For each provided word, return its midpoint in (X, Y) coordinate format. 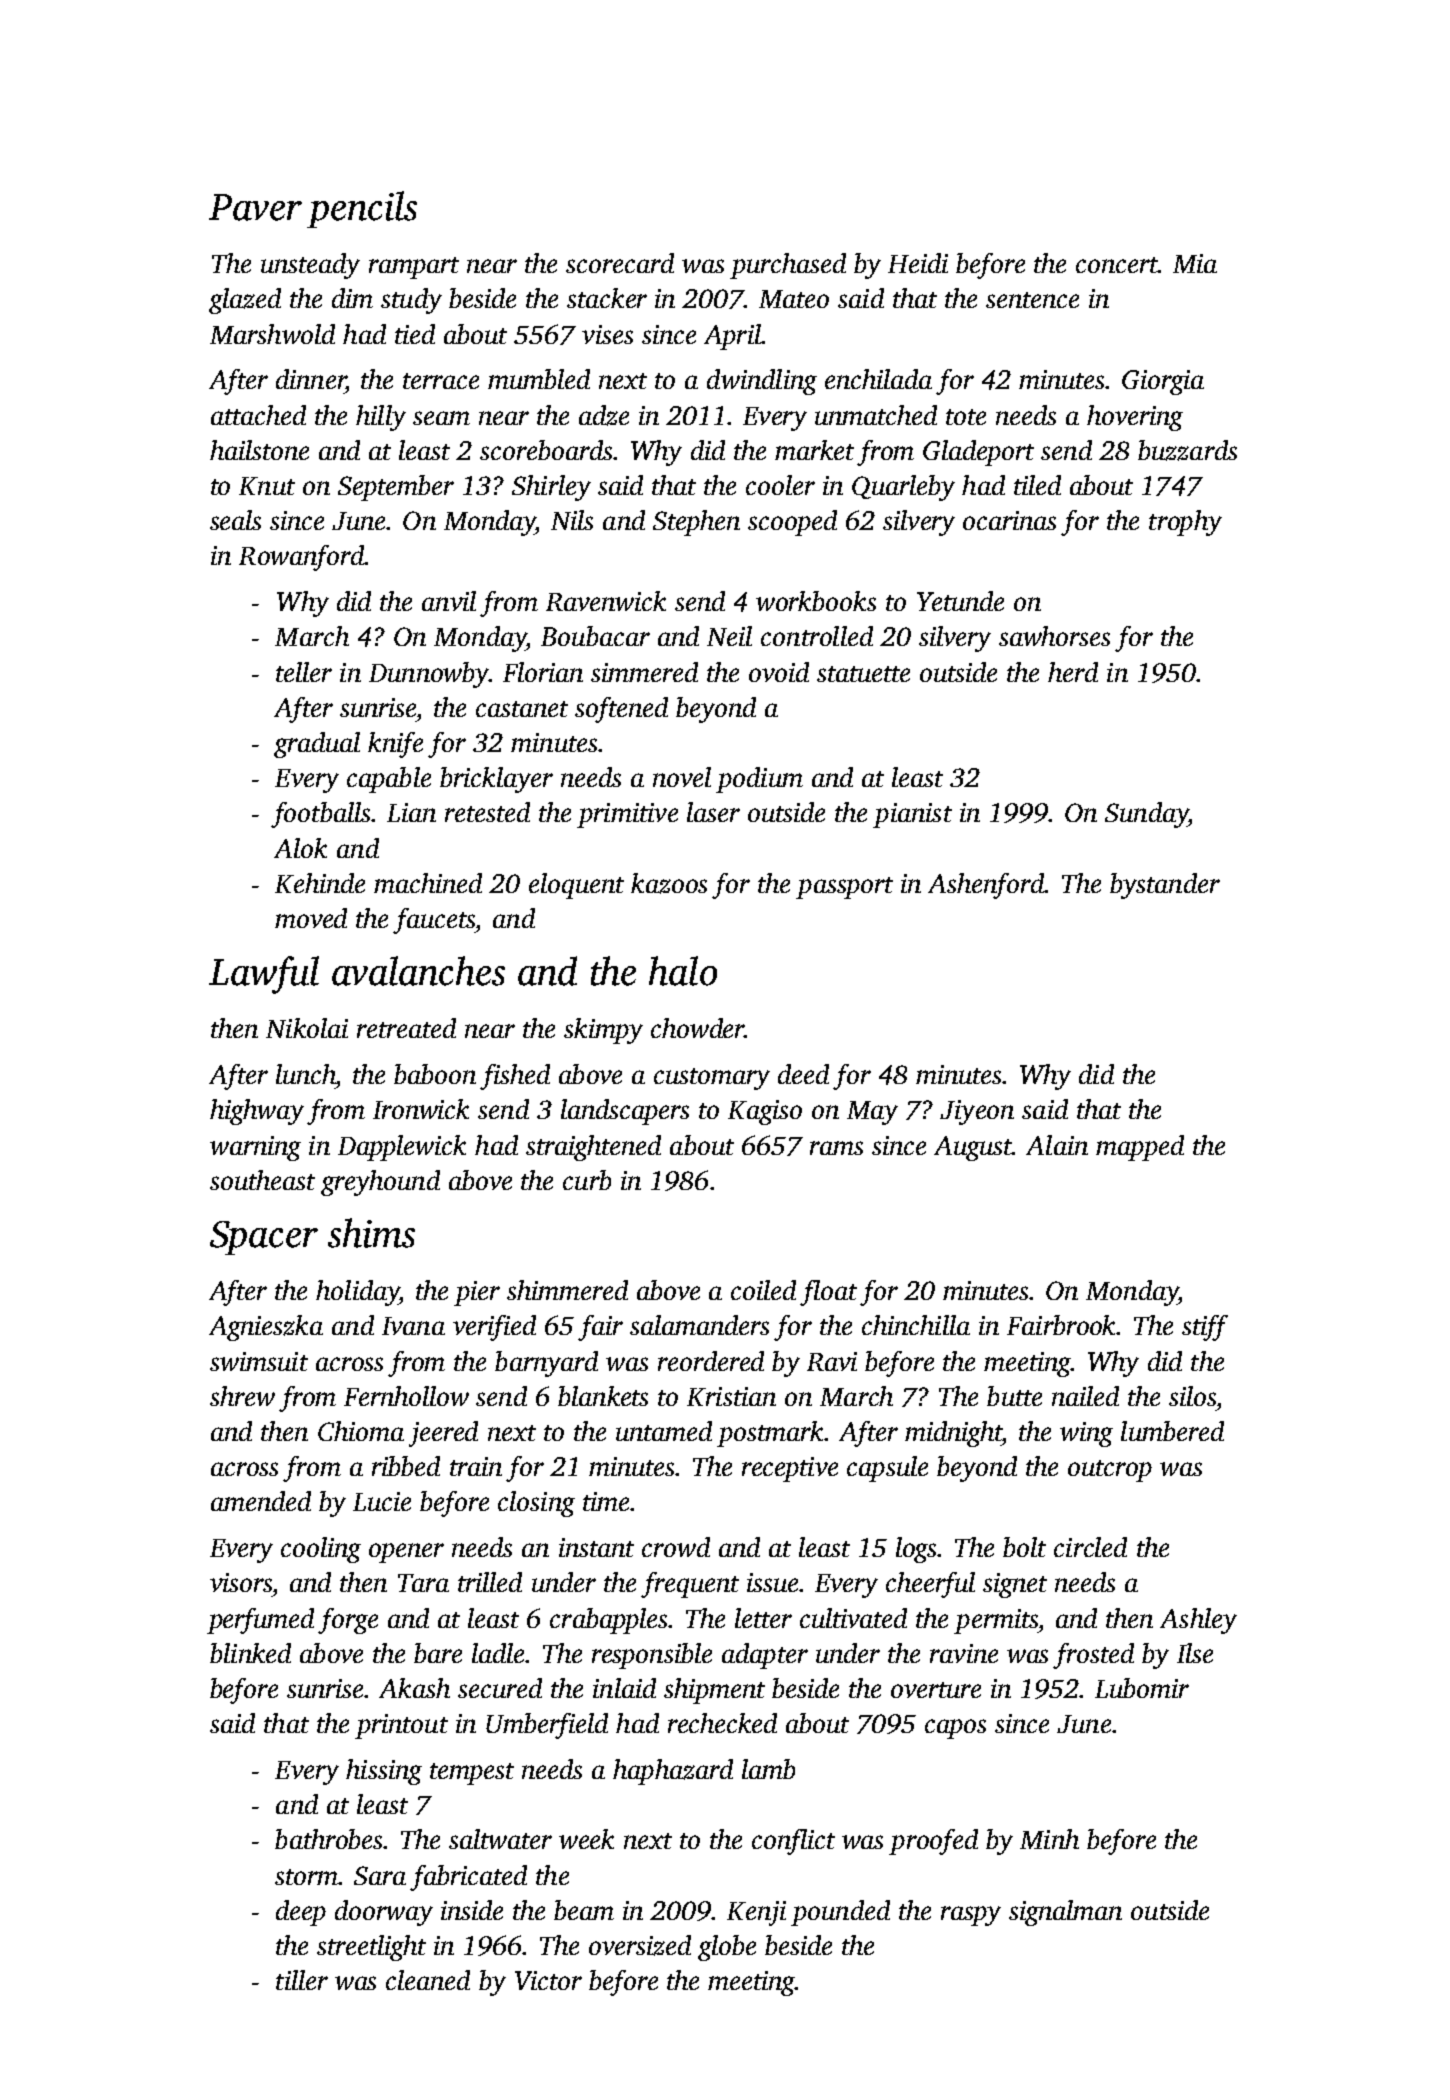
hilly (381, 418)
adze (604, 415)
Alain (1057, 1145)
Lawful (264, 975)
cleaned (428, 1980)
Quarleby (903, 488)
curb (587, 1180)
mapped (1140, 1148)
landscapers (625, 1112)
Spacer (264, 1238)
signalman (1065, 1913)
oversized (640, 1945)
